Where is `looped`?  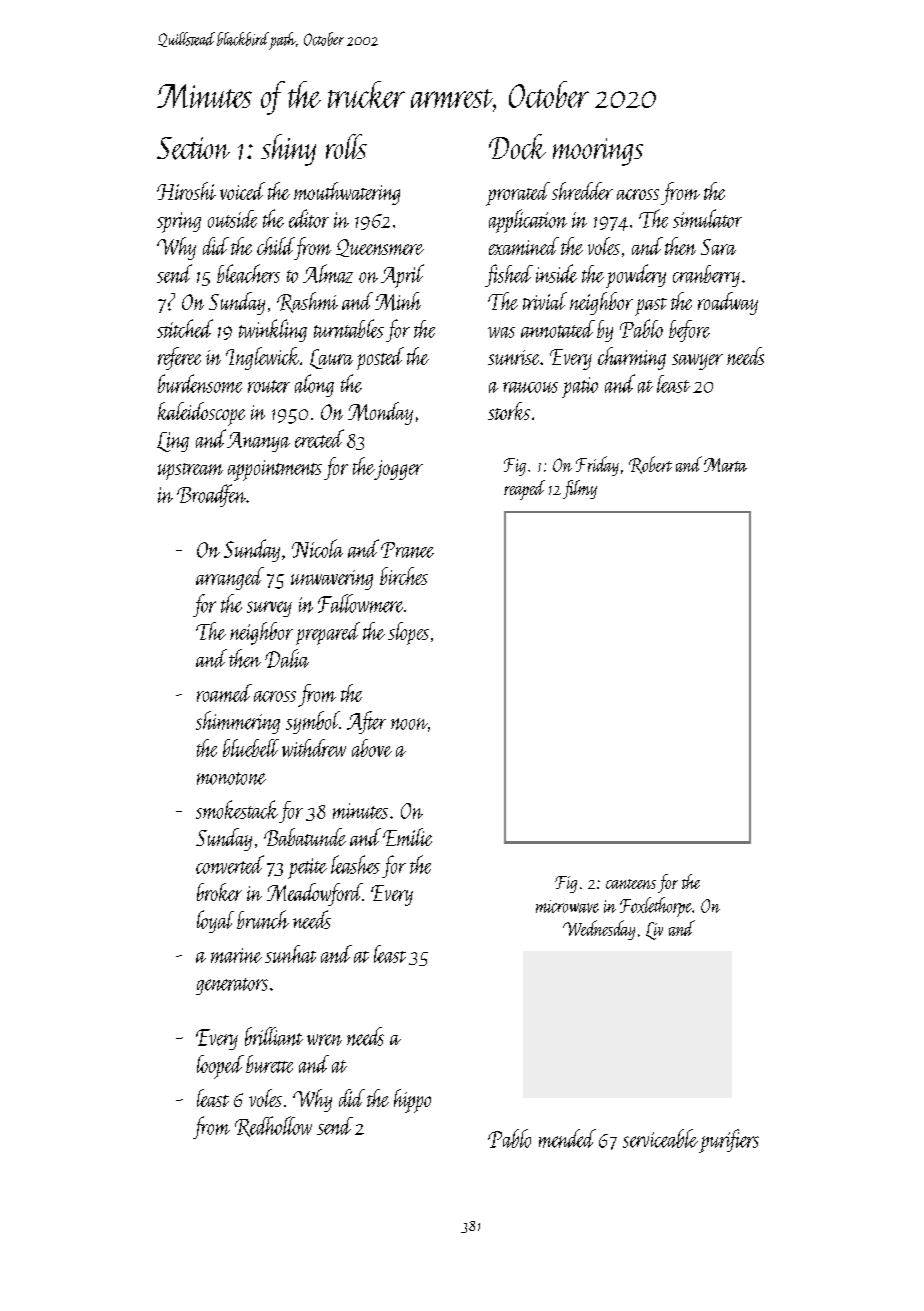 looped is located at coordinates (220, 1067).
